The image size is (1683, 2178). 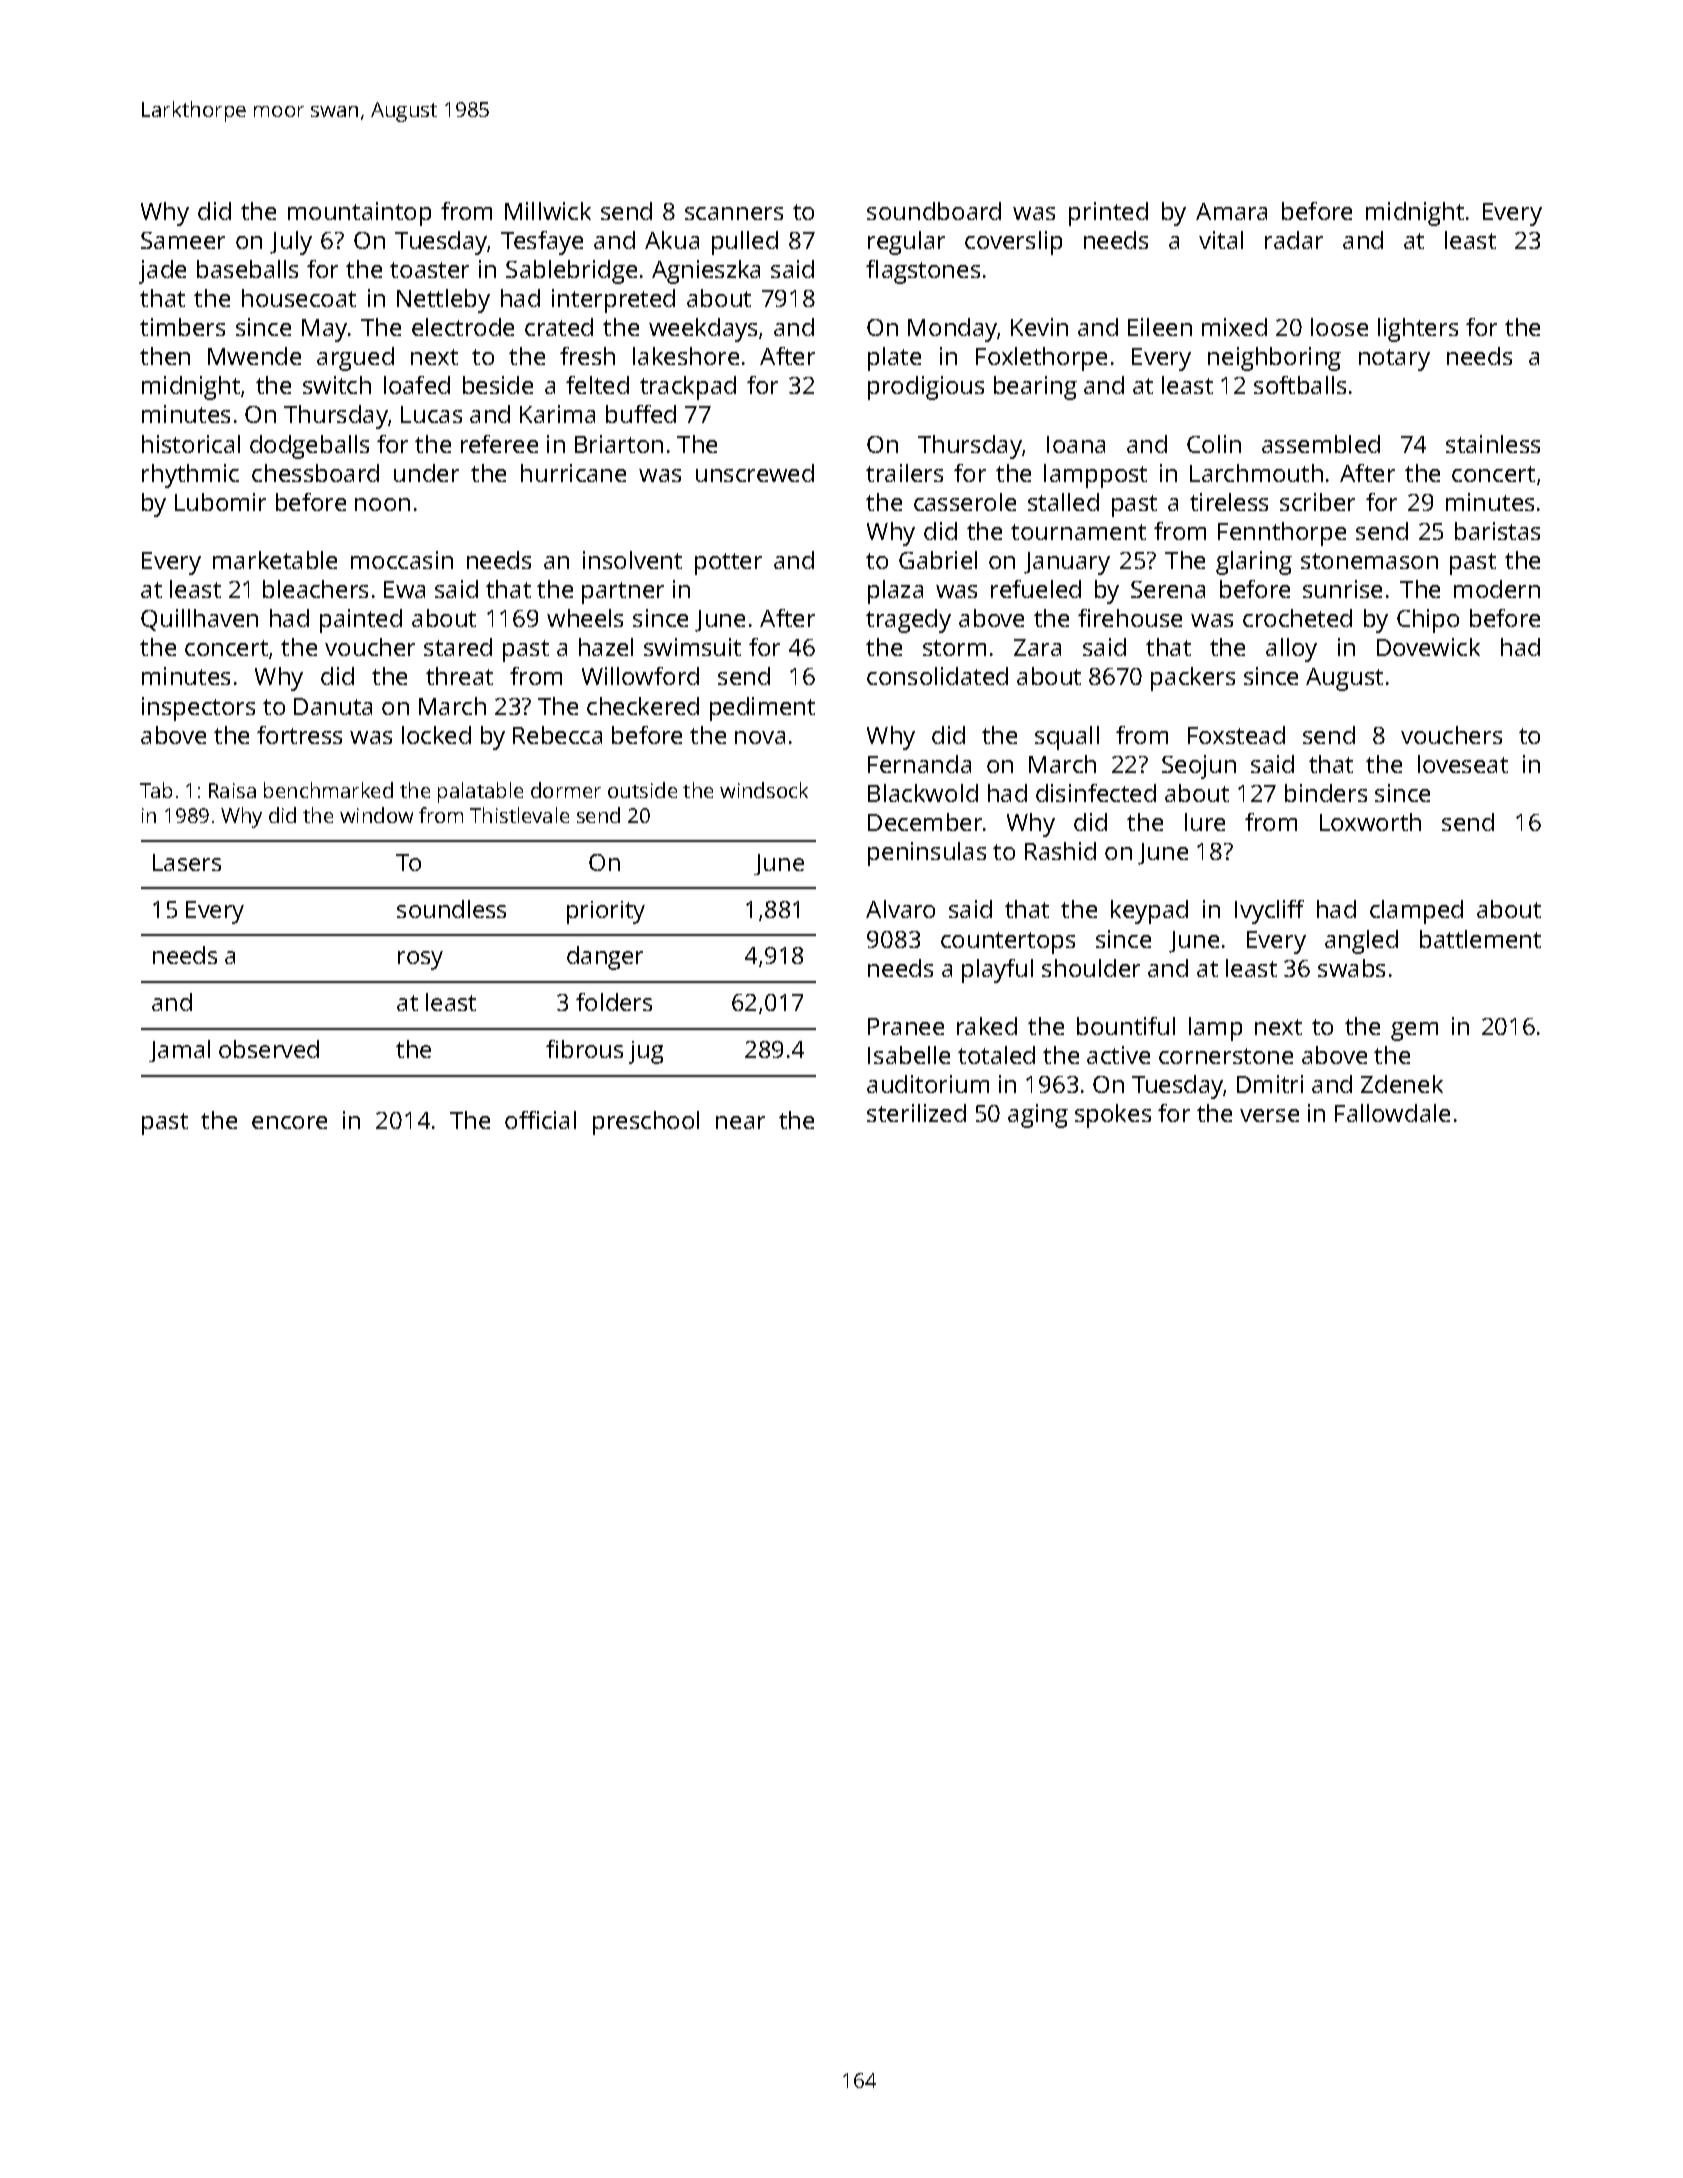 What do you see at coordinates (1269, 1115) in the document?
I see `verse` at bounding box center [1269, 1115].
